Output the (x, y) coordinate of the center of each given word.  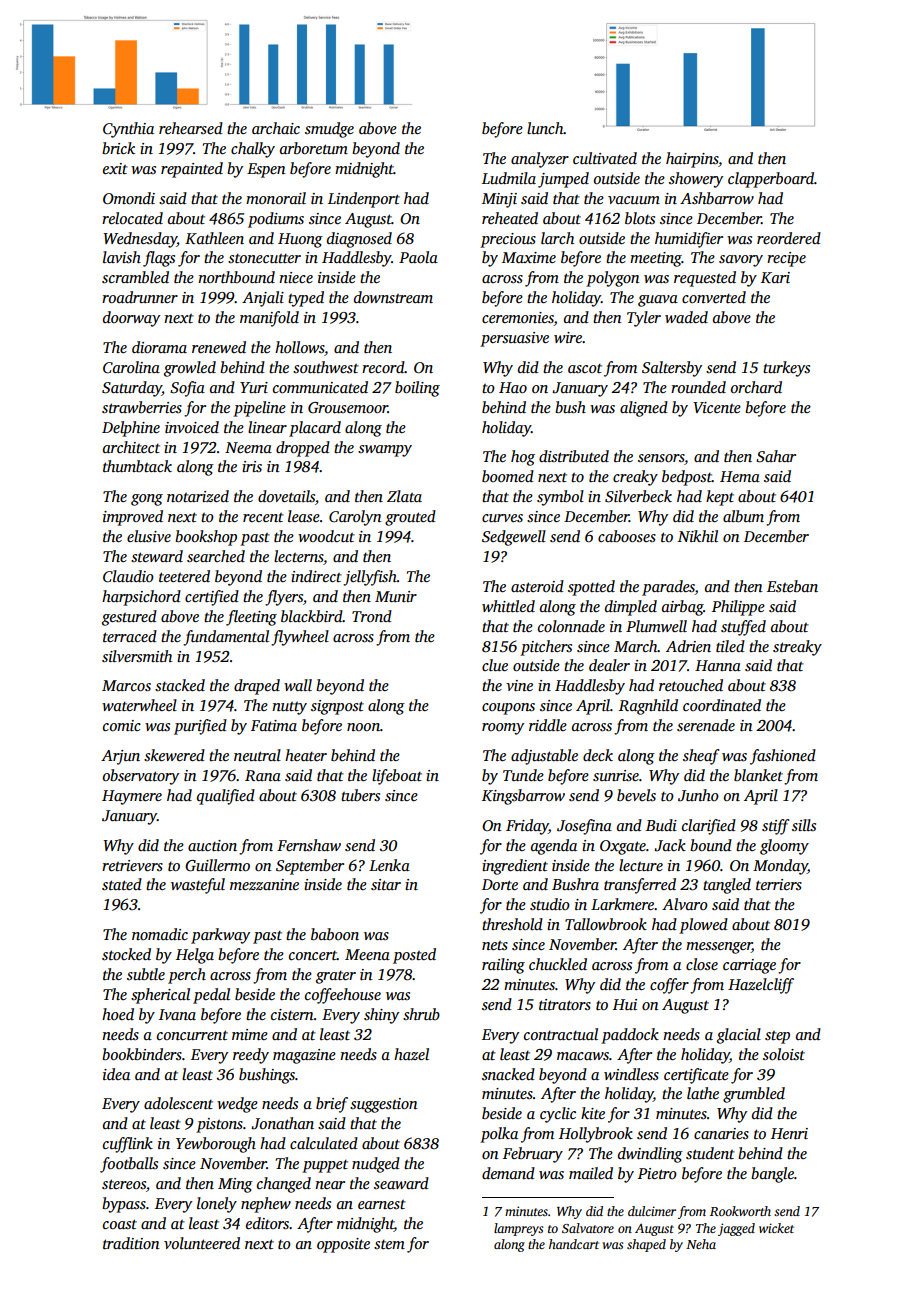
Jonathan (282, 1123)
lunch (545, 128)
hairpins (692, 160)
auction (212, 845)
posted (414, 956)
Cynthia (128, 130)
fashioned (783, 757)
